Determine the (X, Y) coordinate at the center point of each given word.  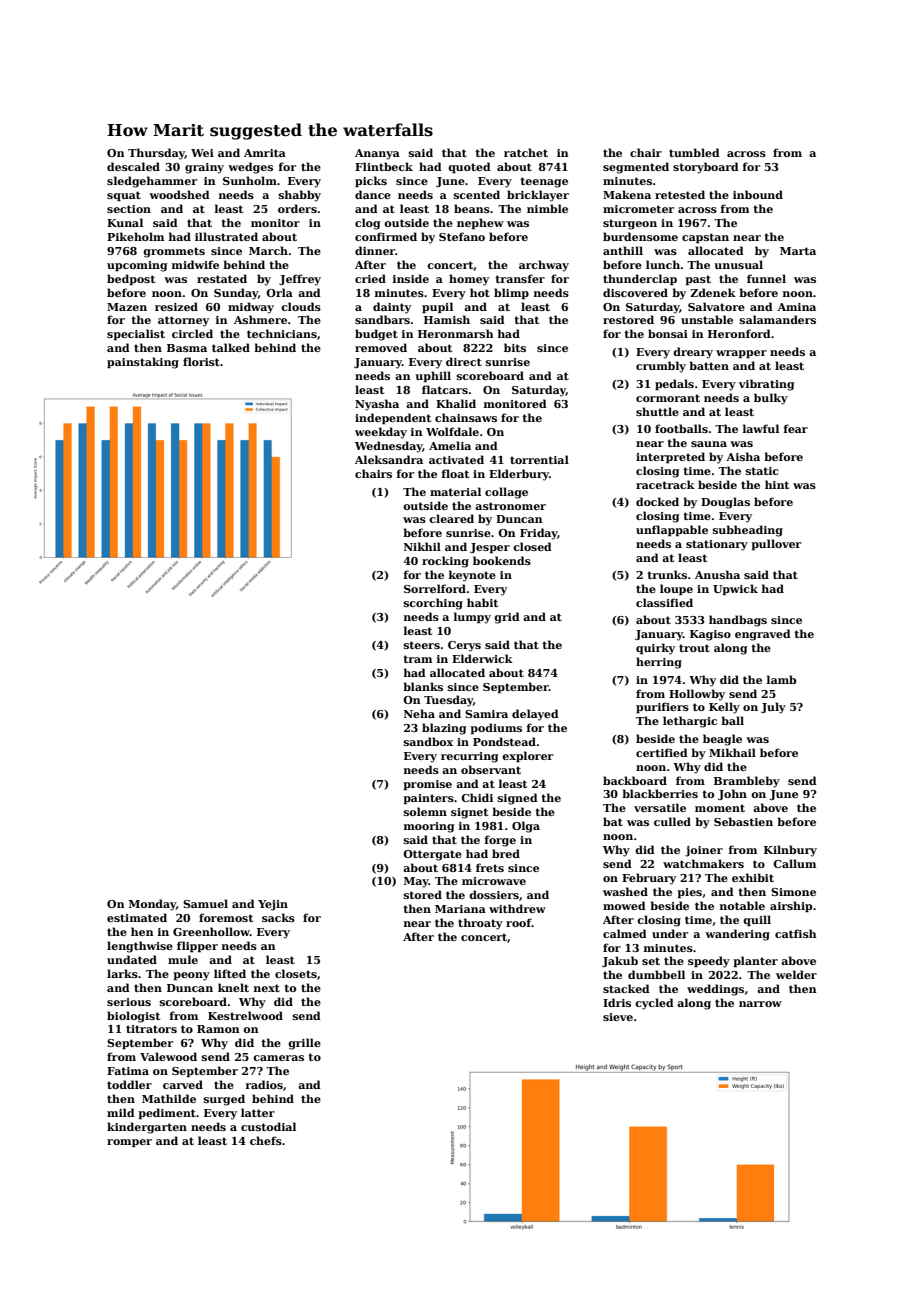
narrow (760, 1004)
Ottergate (432, 855)
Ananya (377, 154)
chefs (266, 1140)
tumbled (694, 152)
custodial (268, 1126)
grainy (204, 168)
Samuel (205, 903)
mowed (624, 905)
